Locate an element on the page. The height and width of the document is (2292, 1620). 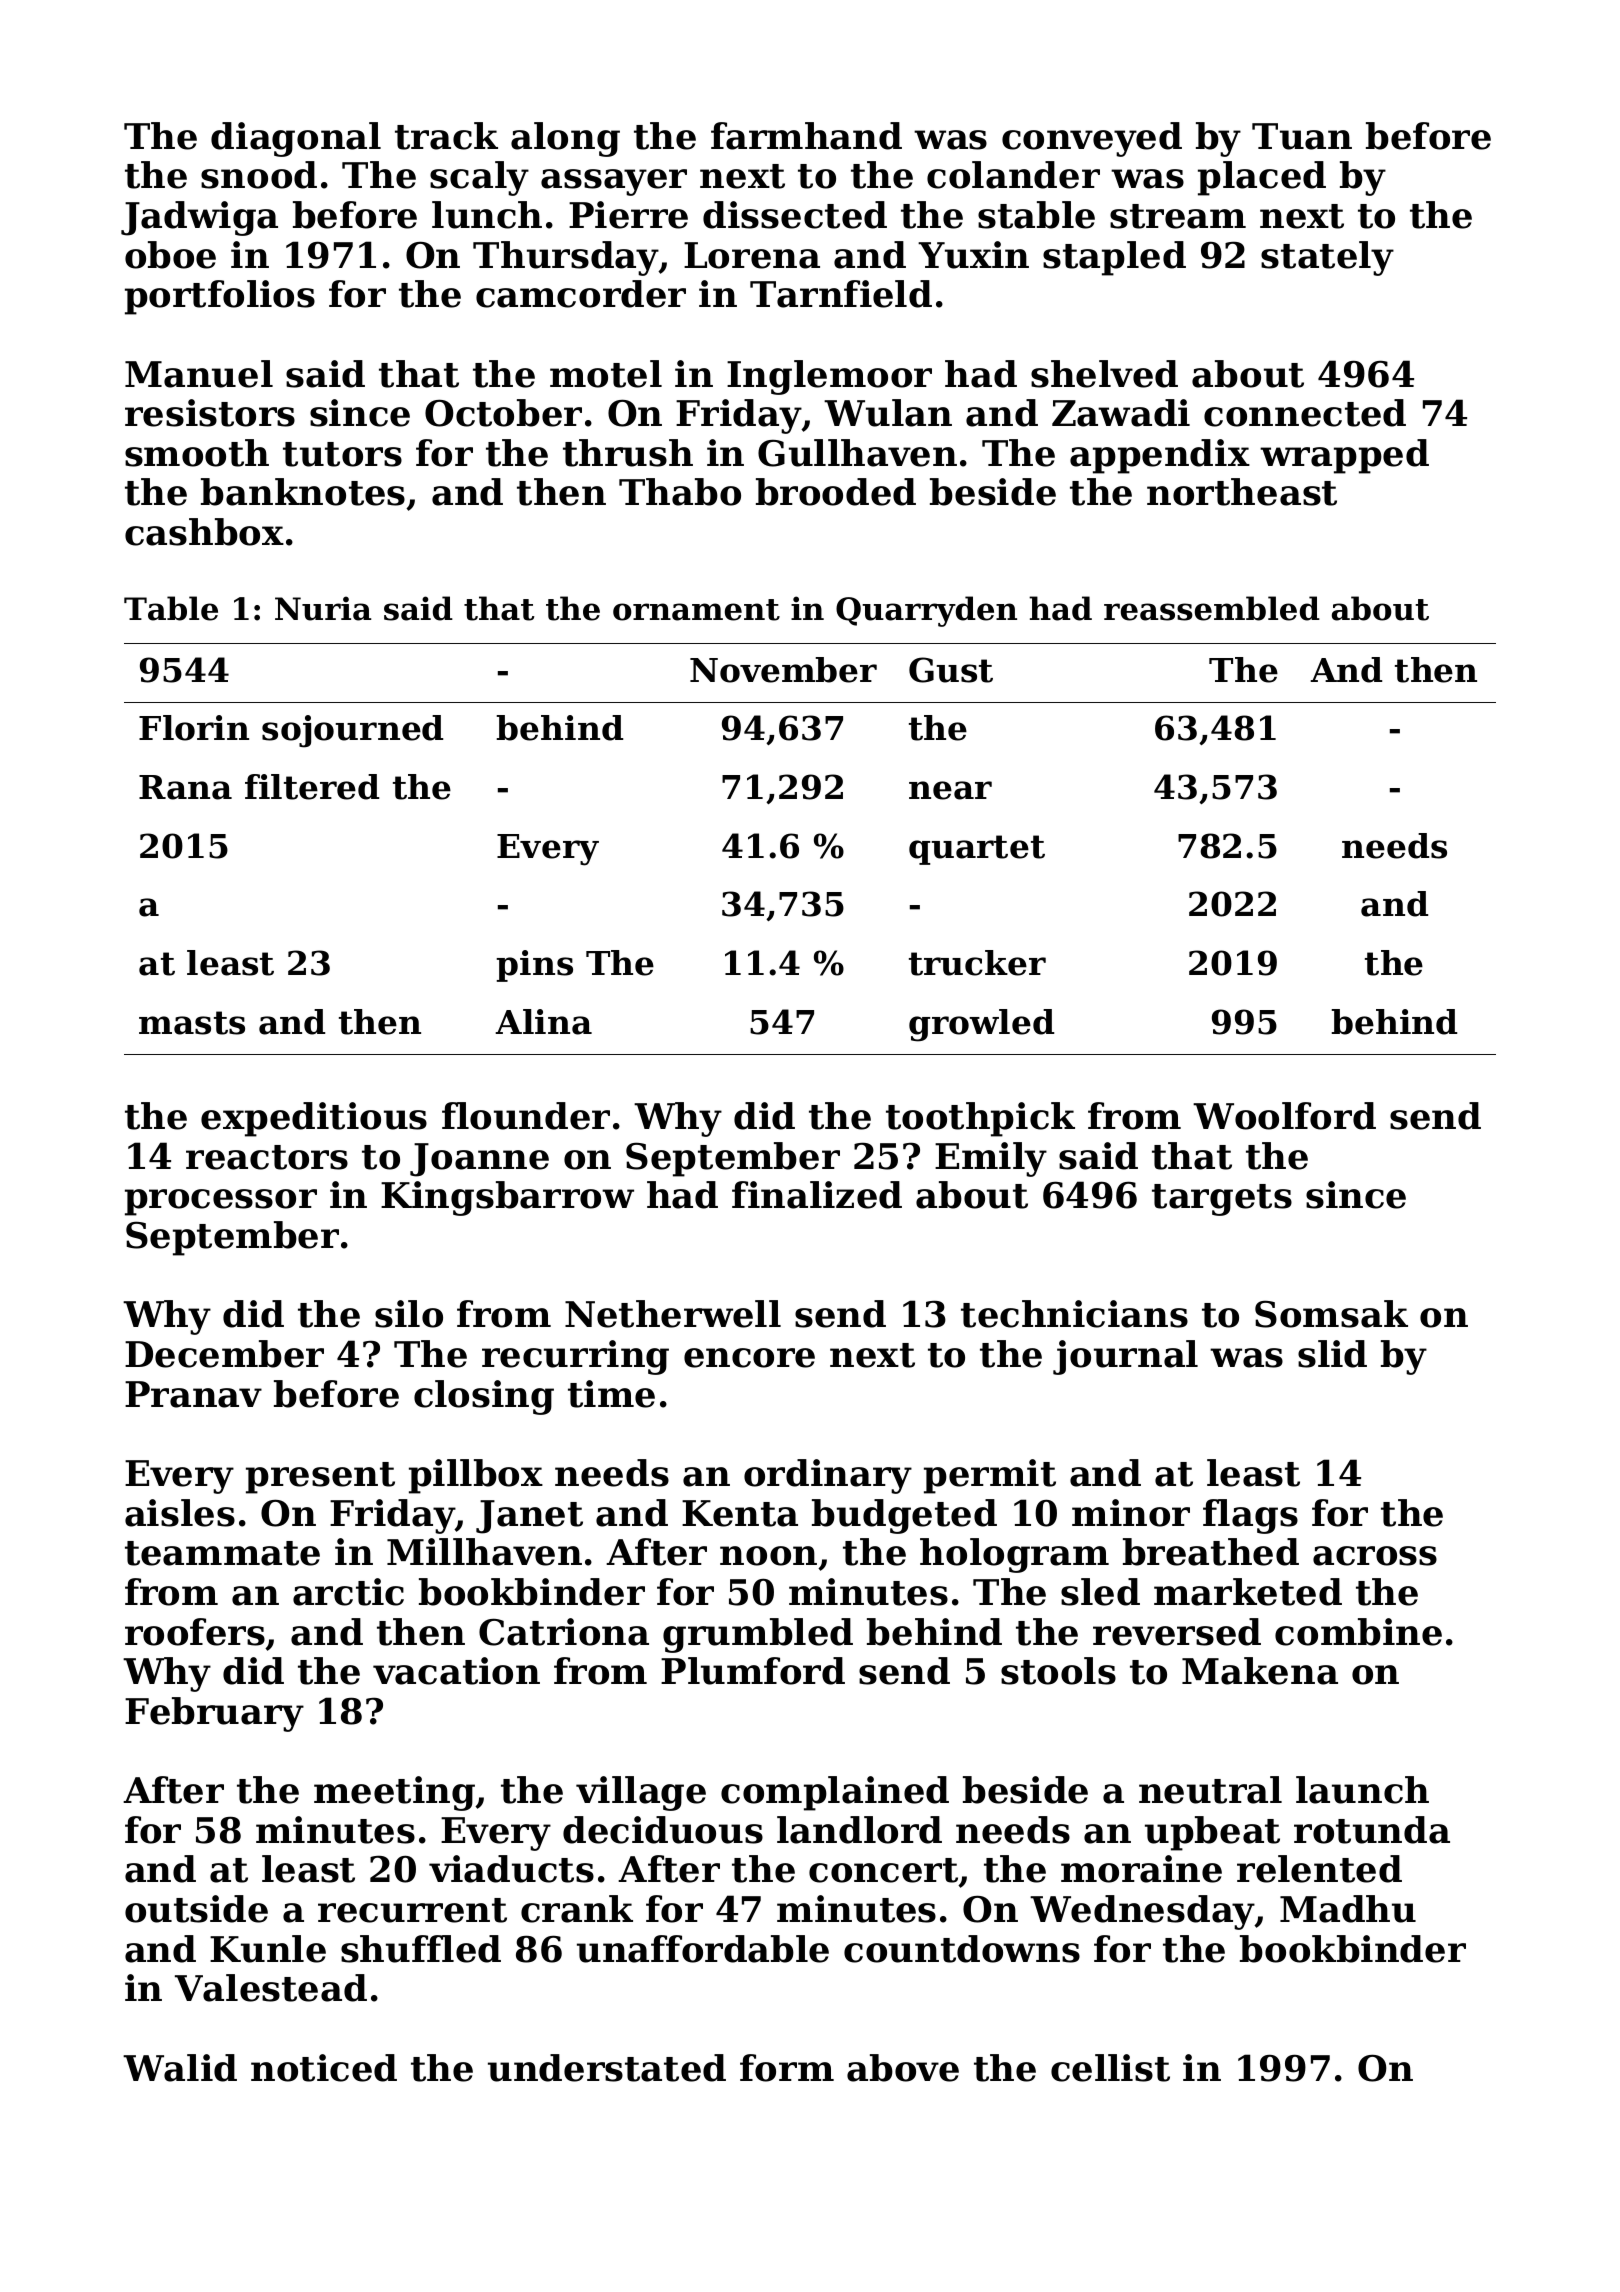
Tarnfield is located at coordinates (841, 294).
